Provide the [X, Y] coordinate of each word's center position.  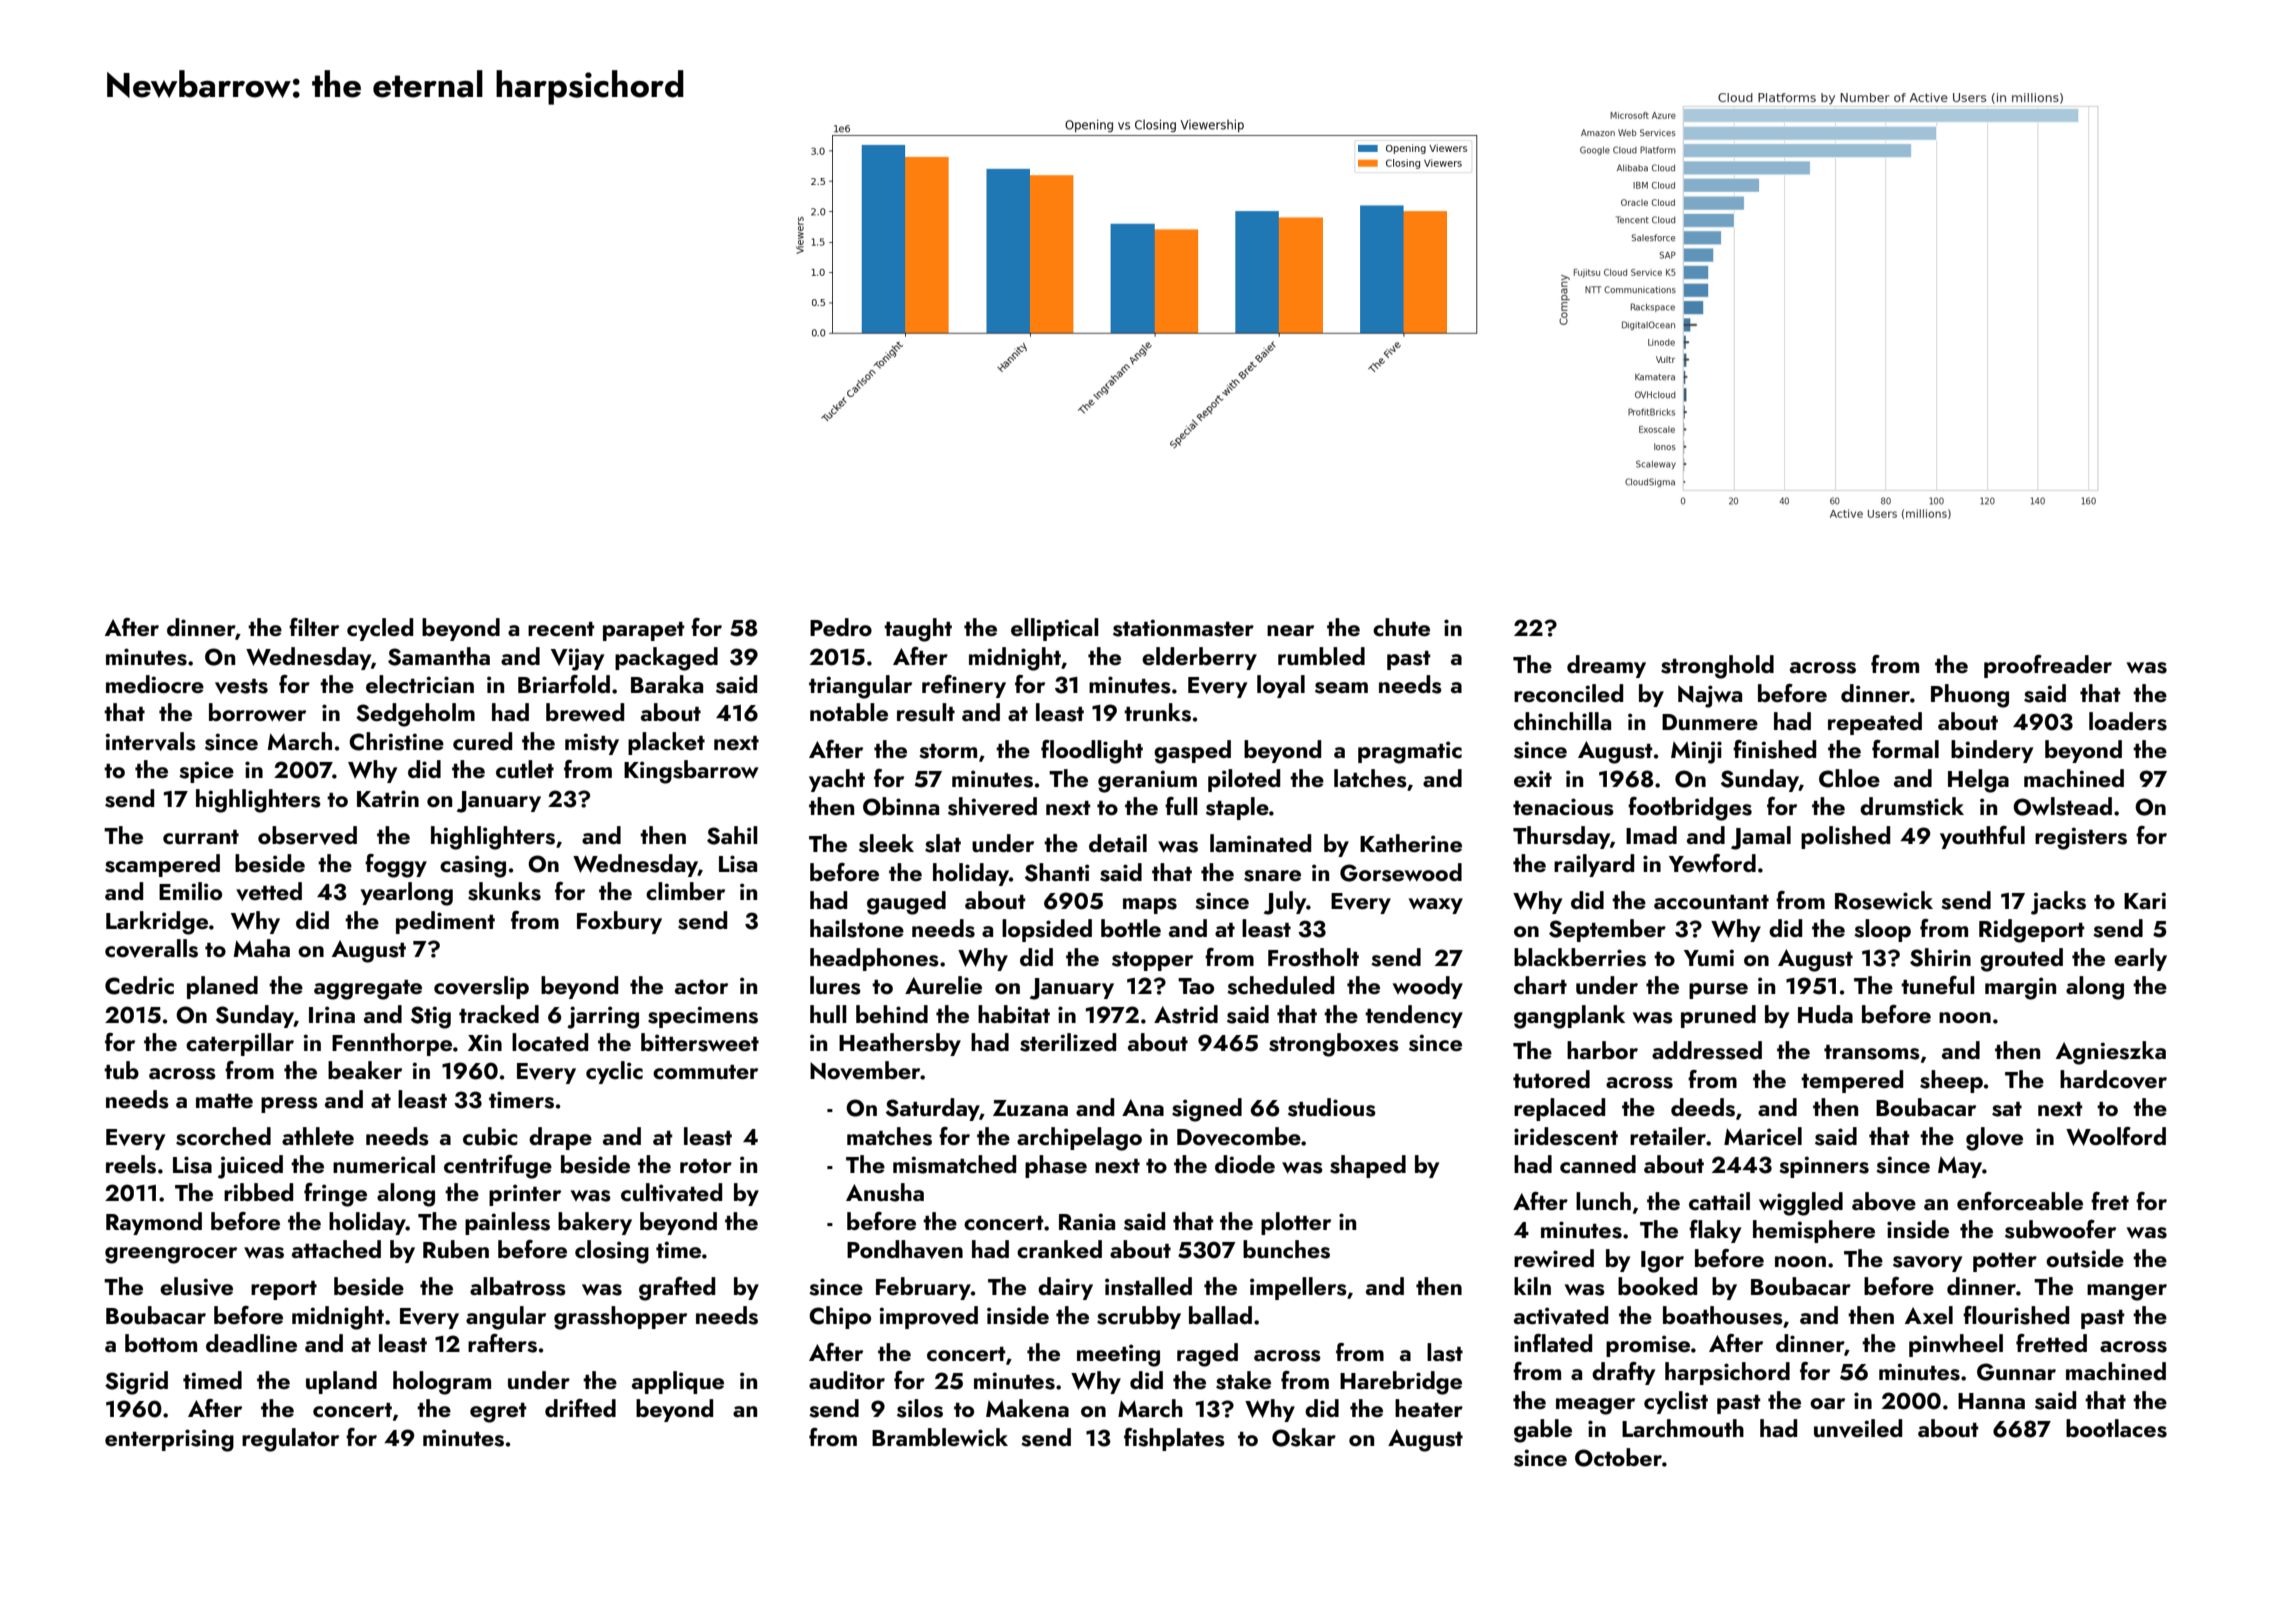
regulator [290, 1440]
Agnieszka [2111, 1053]
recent [561, 629]
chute [1401, 627]
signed [1207, 1110]
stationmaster [1183, 628]
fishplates [1174, 1439]
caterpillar [240, 1044]
